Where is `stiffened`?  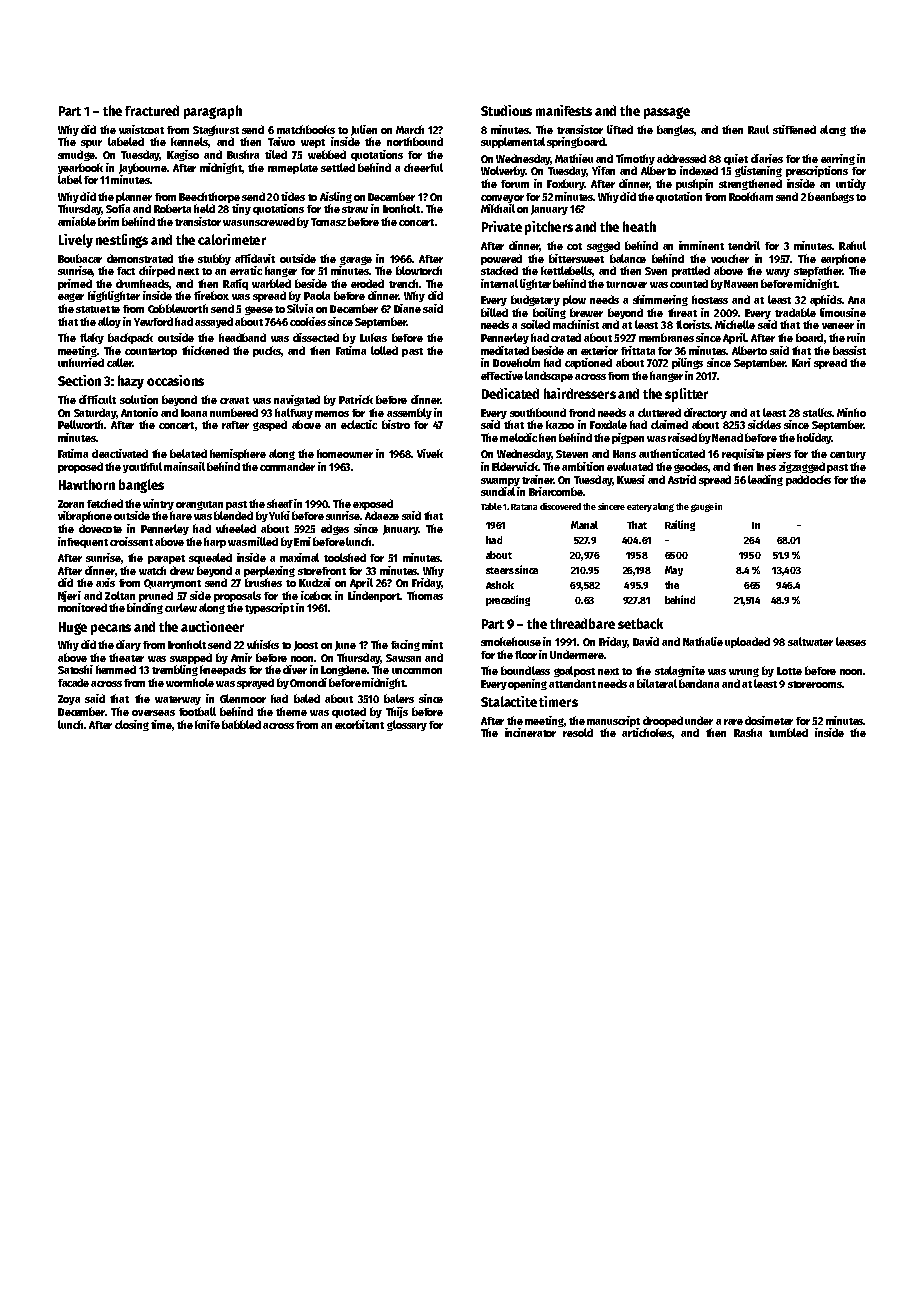
stiffened is located at coordinates (794, 129).
